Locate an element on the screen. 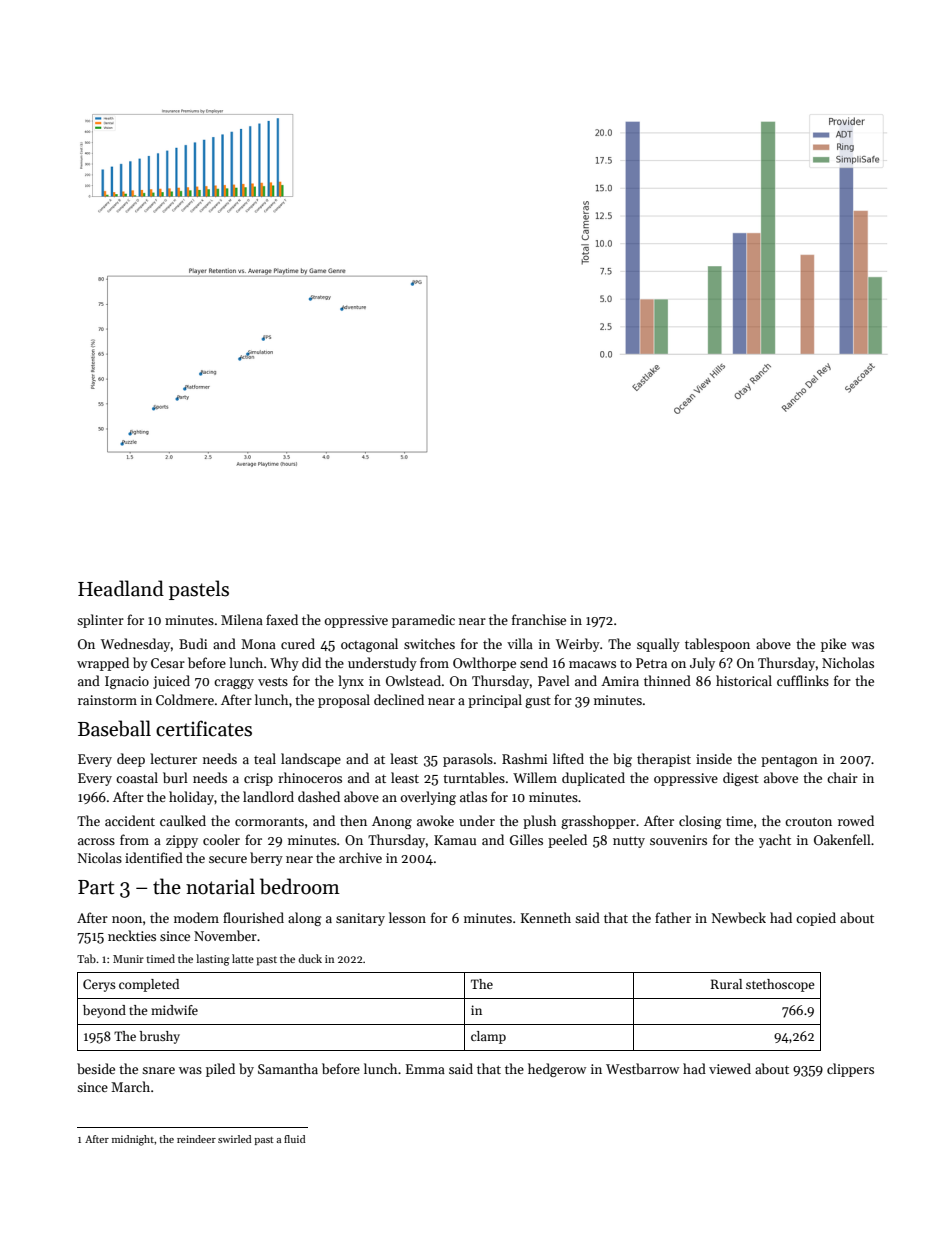  wrapped is located at coordinates (103, 664).
